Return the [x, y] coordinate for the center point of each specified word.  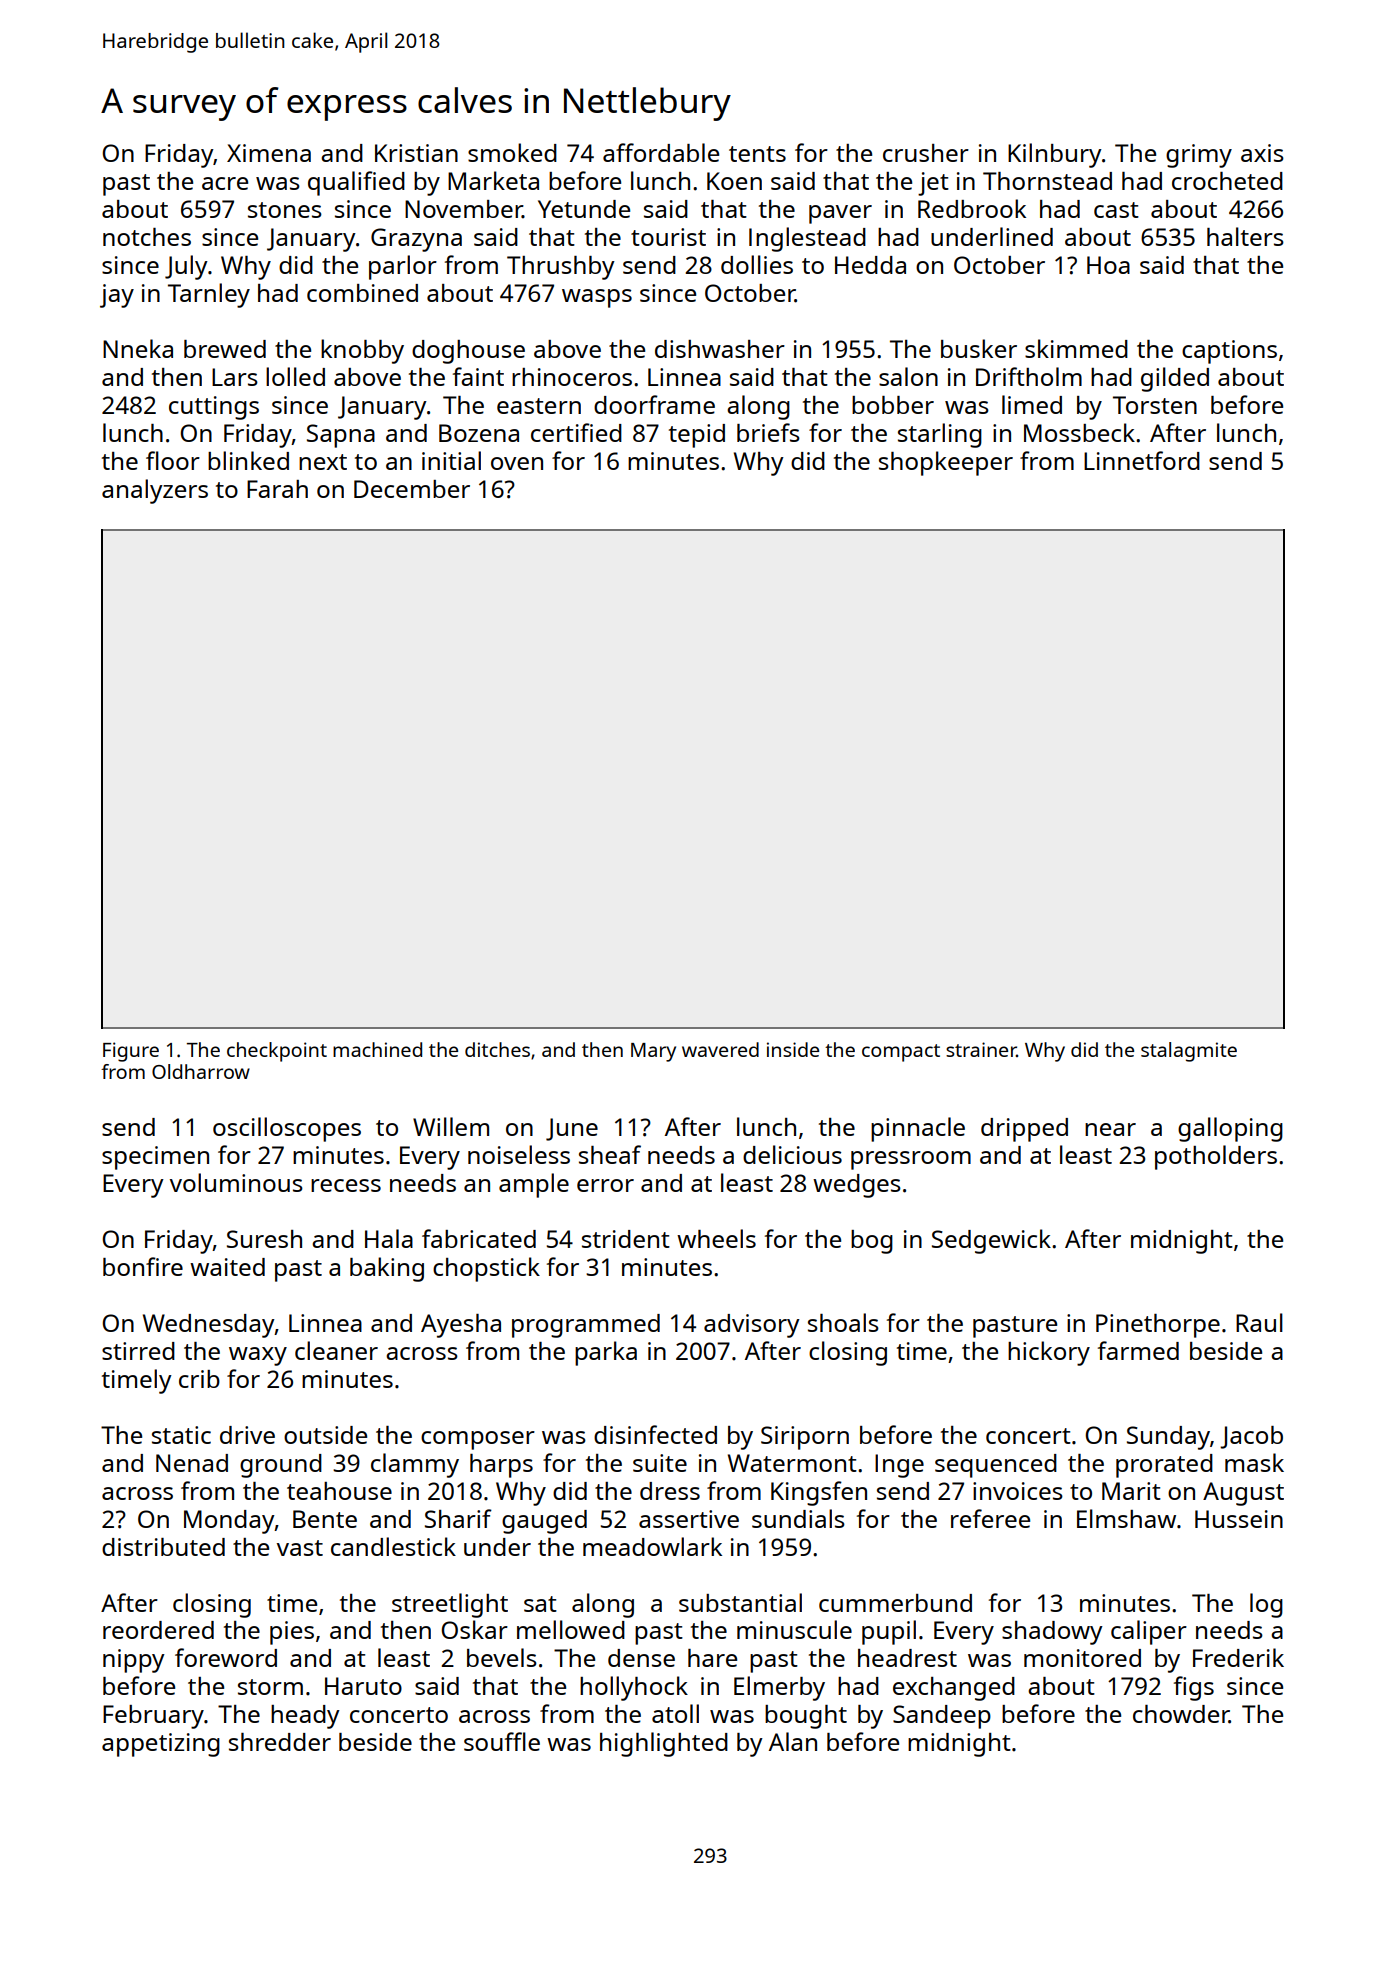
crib [199, 1379]
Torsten [1155, 405]
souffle [502, 1741]
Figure [131, 1052]
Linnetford [1142, 460]
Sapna [341, 436]
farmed [1138, 1350]
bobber [893, 405]
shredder [280, 1742]
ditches [497, 1049]
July [186, 267]
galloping [1230, 1129]
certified [576, 432]
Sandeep [942, 1717]
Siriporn [805, 1438]
